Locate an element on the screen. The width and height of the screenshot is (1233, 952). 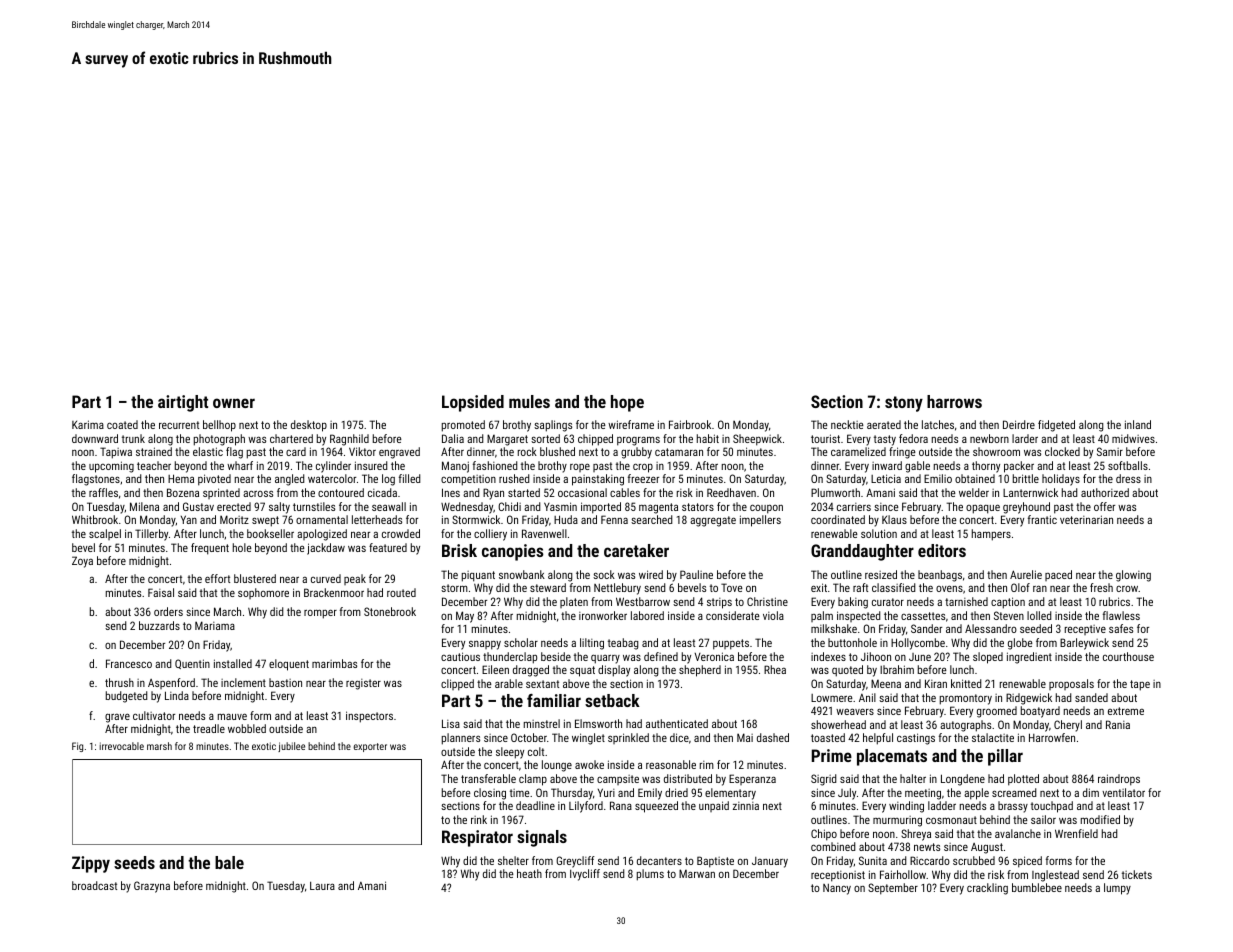
tickets is located at coordinates (1137, 874).
